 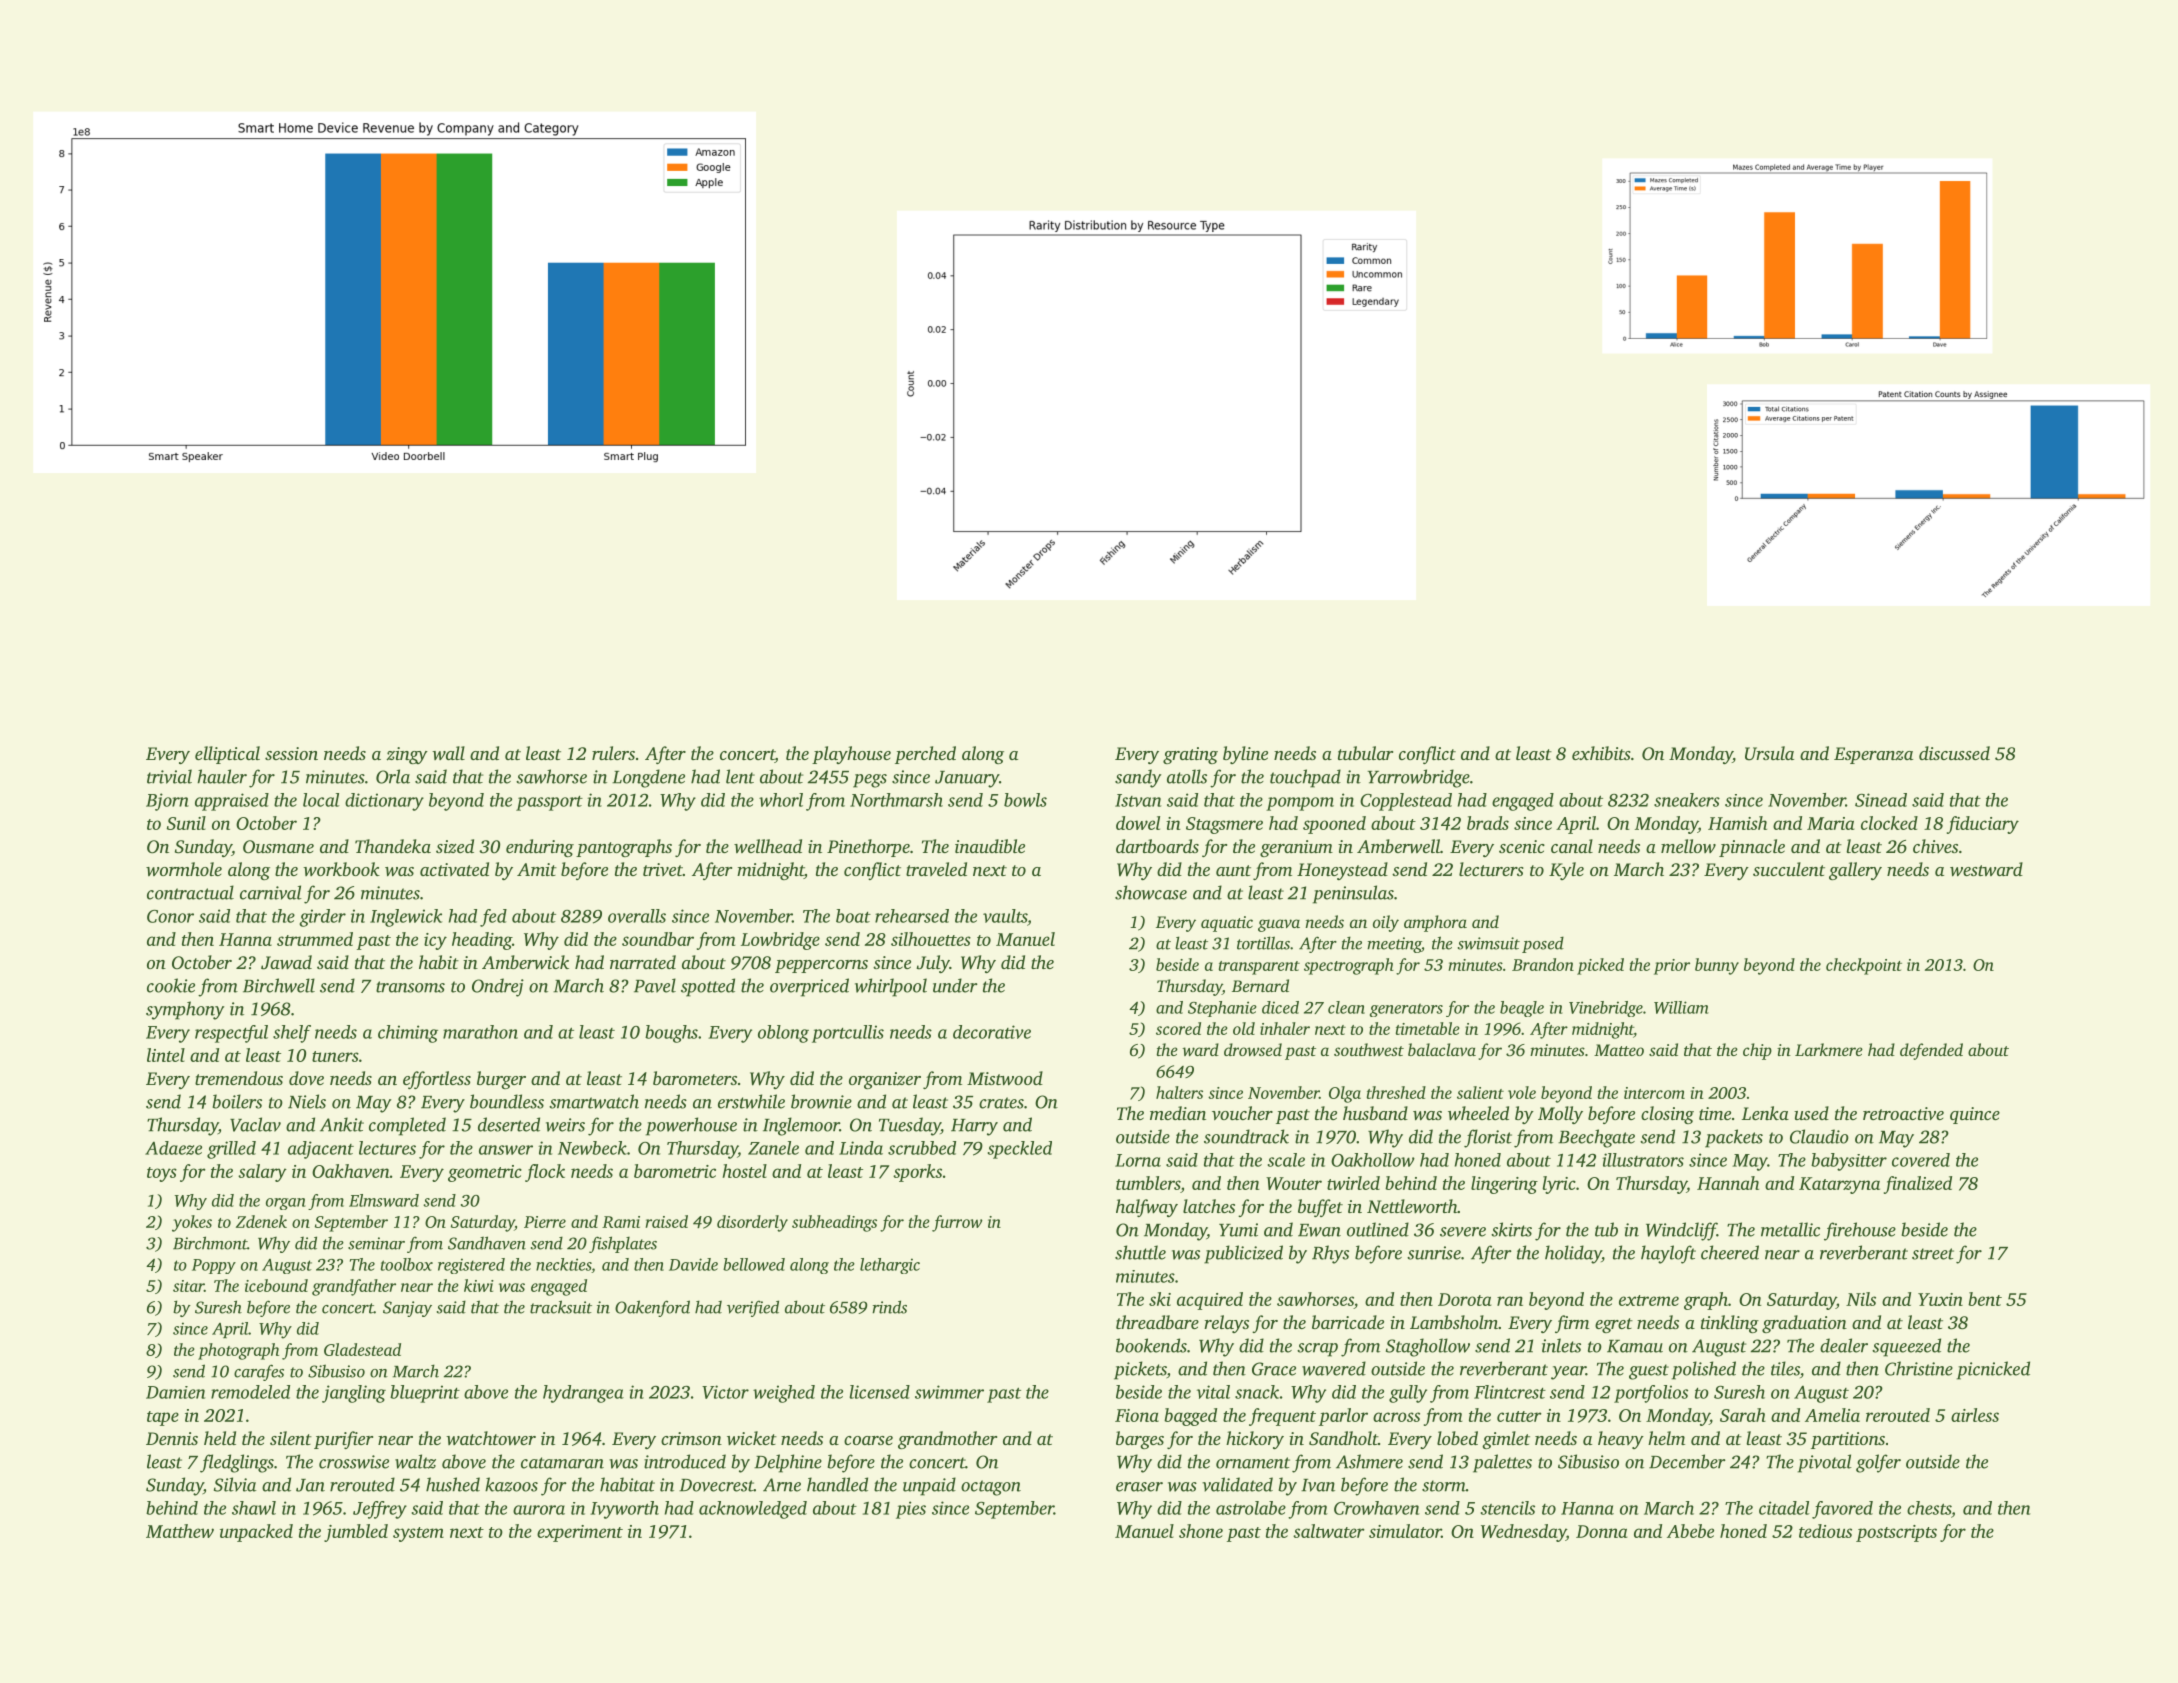 I want to click on chives, so click(x=1935, y=846).
